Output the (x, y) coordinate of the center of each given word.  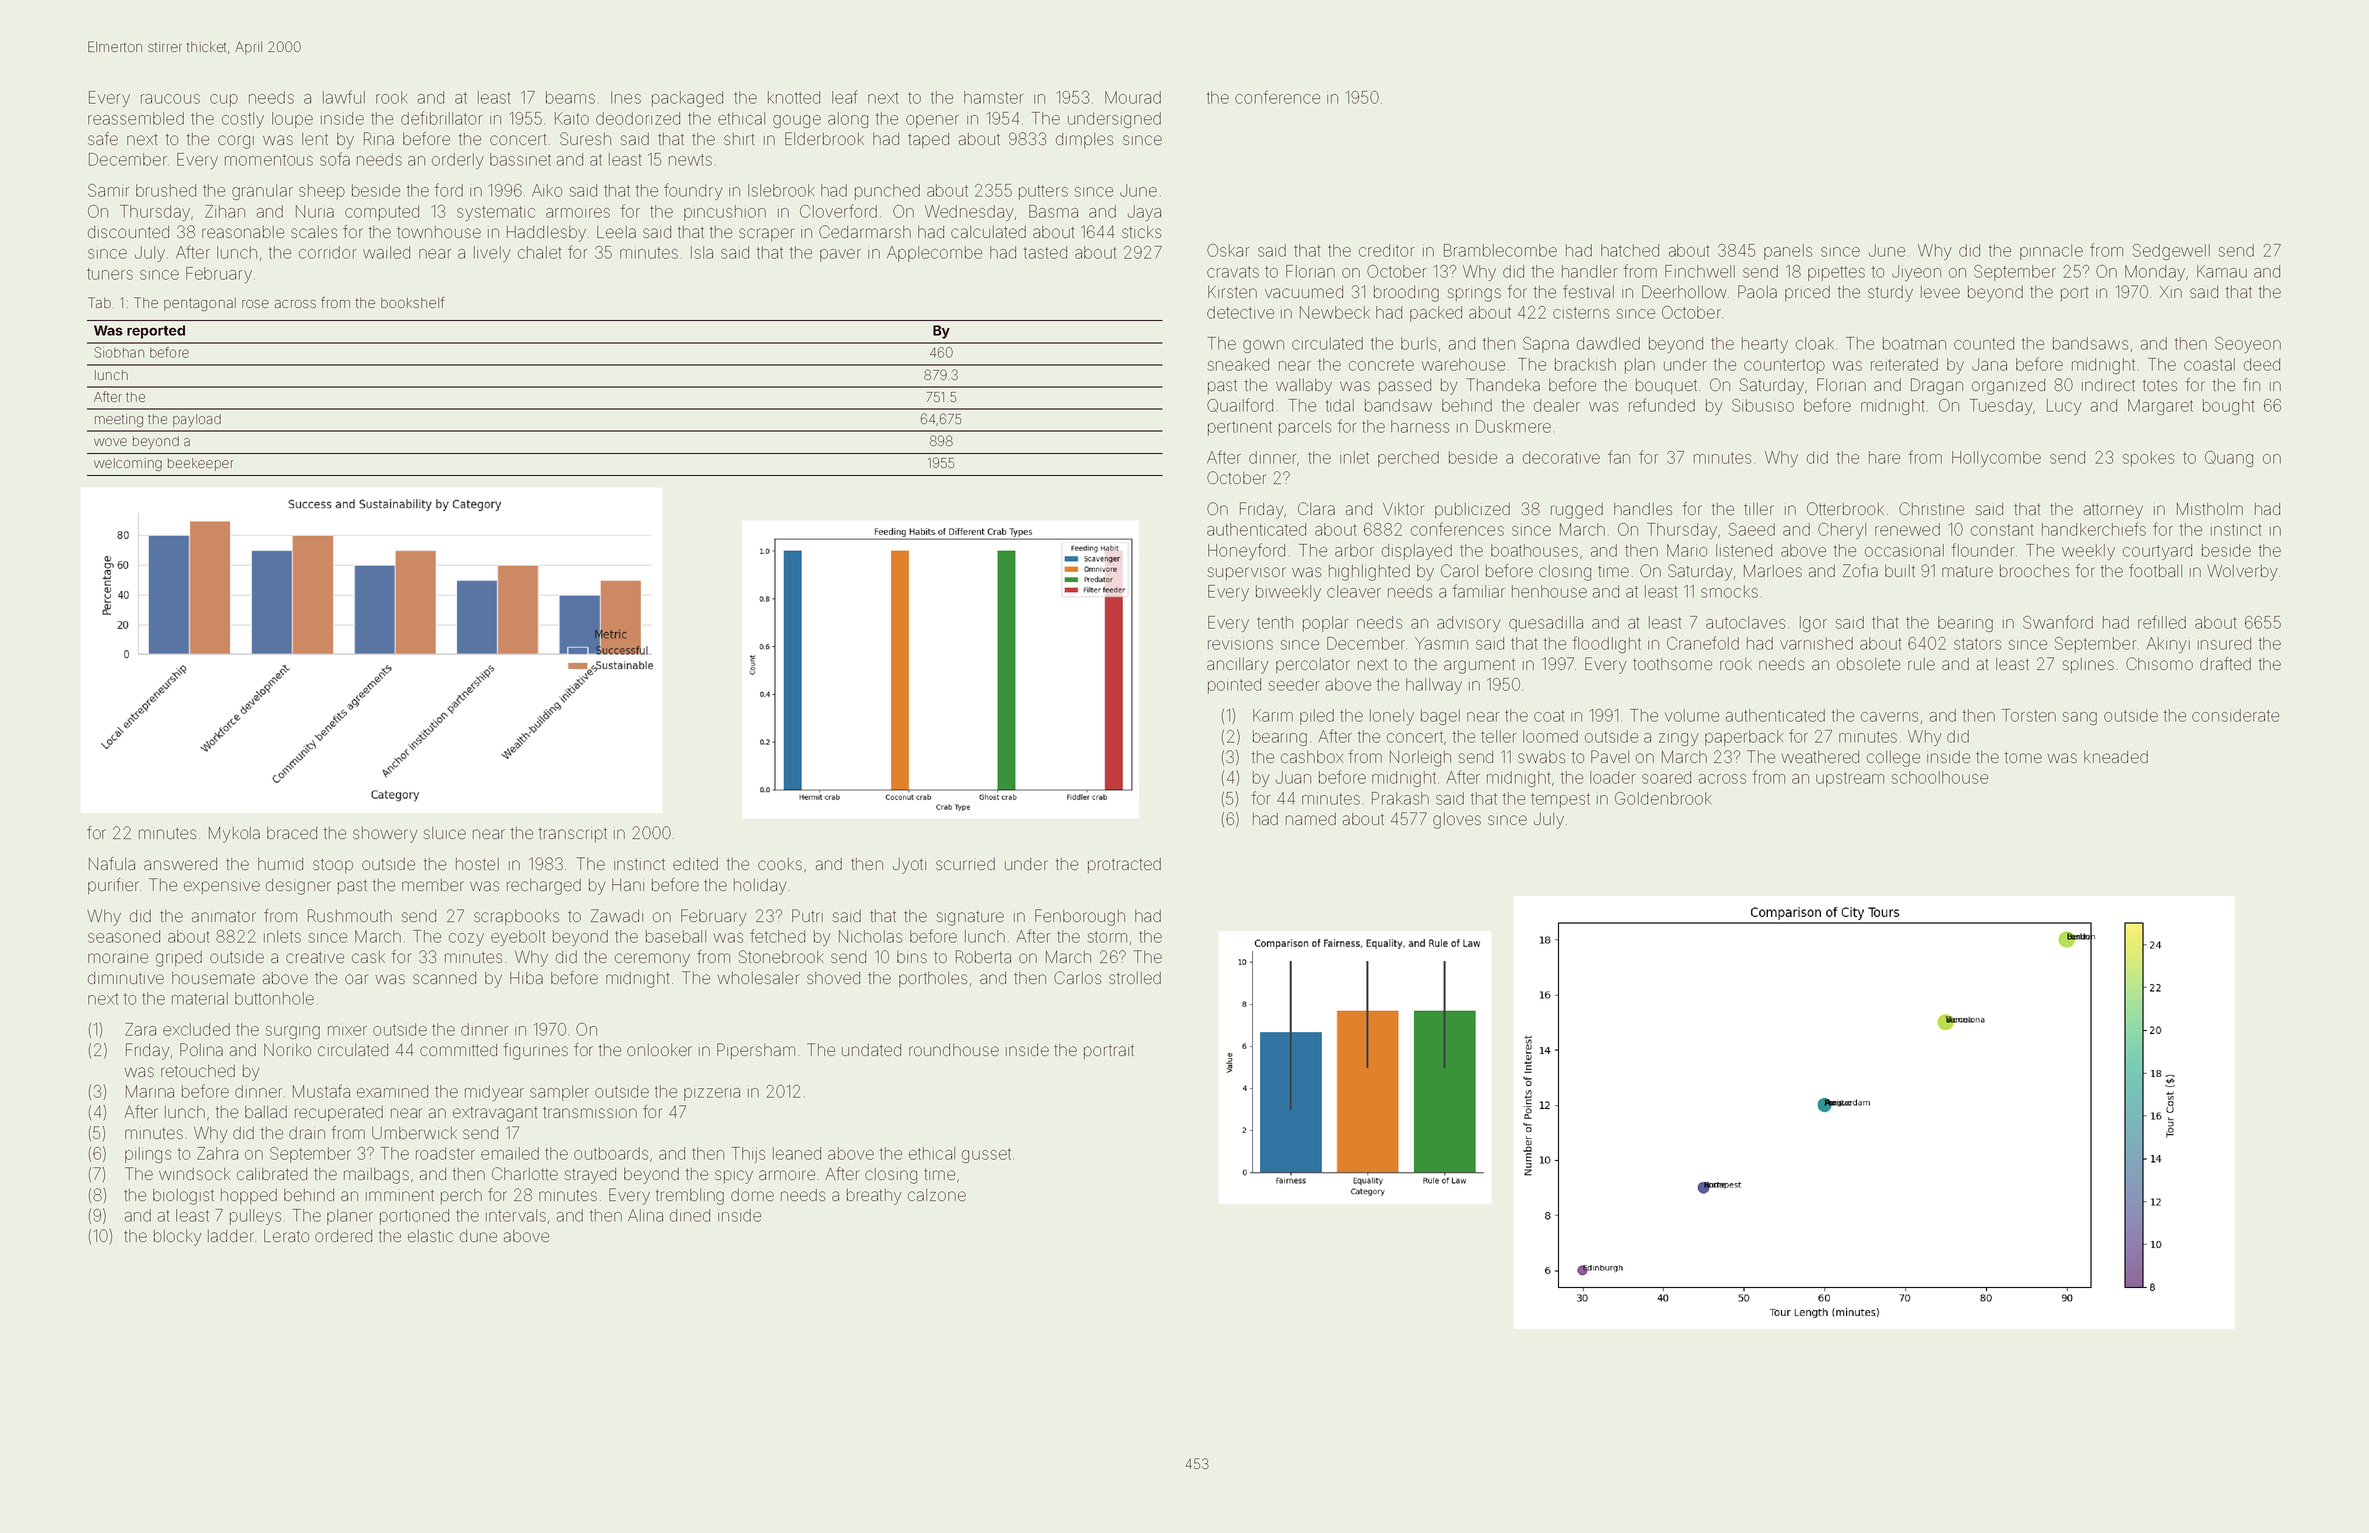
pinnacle (2051, 252)
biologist (183, 1197)
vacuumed (1304, 292)
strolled (1135, 978)
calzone (937, 1195)
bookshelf (412, 302)
